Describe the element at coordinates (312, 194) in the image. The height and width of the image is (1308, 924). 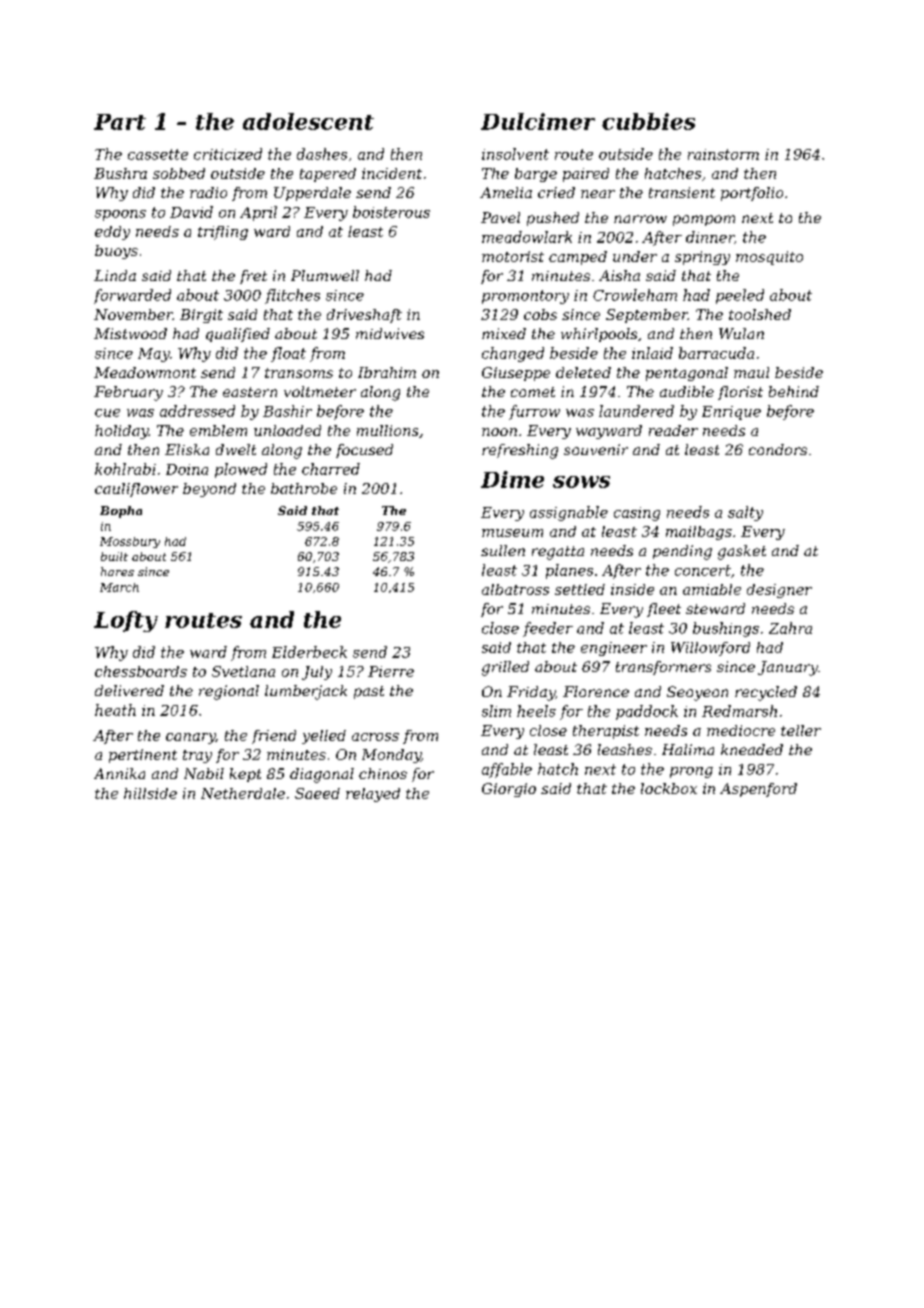
I see `Upperdale` at that location.
